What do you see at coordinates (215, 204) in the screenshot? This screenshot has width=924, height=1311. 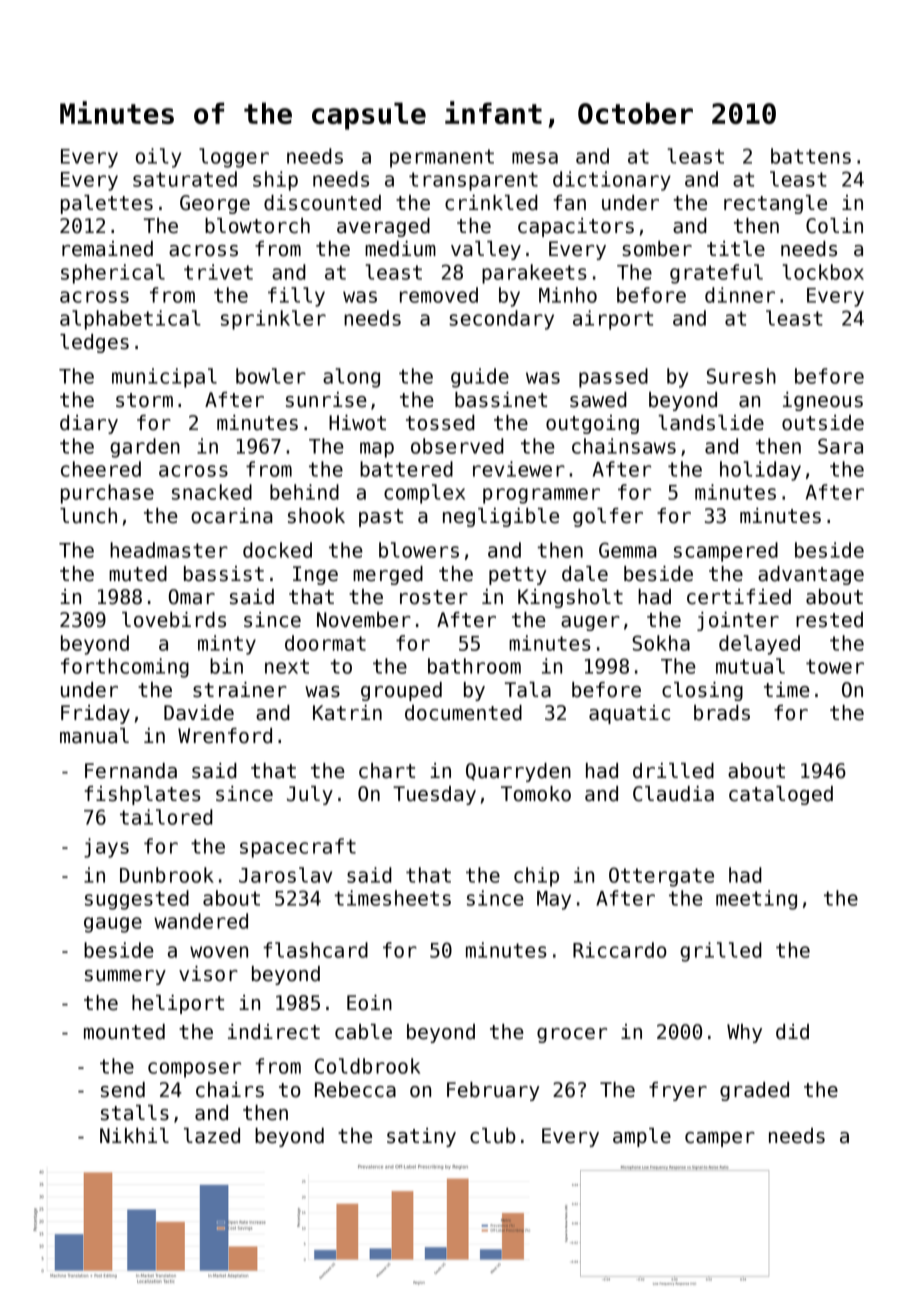 I see `George` at bounding box center [215, 204].
